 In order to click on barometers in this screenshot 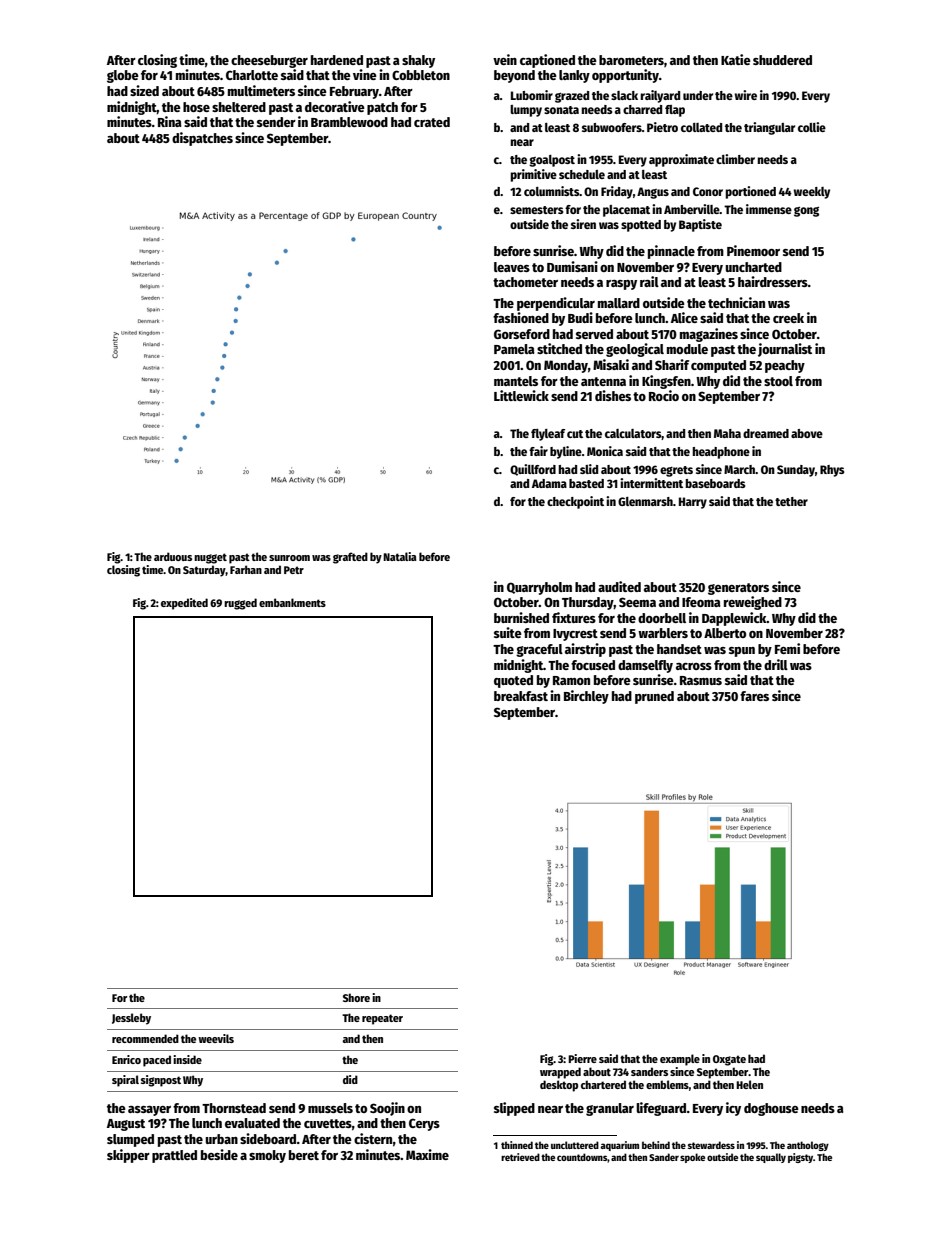, I will do `click(631, 60)`.
